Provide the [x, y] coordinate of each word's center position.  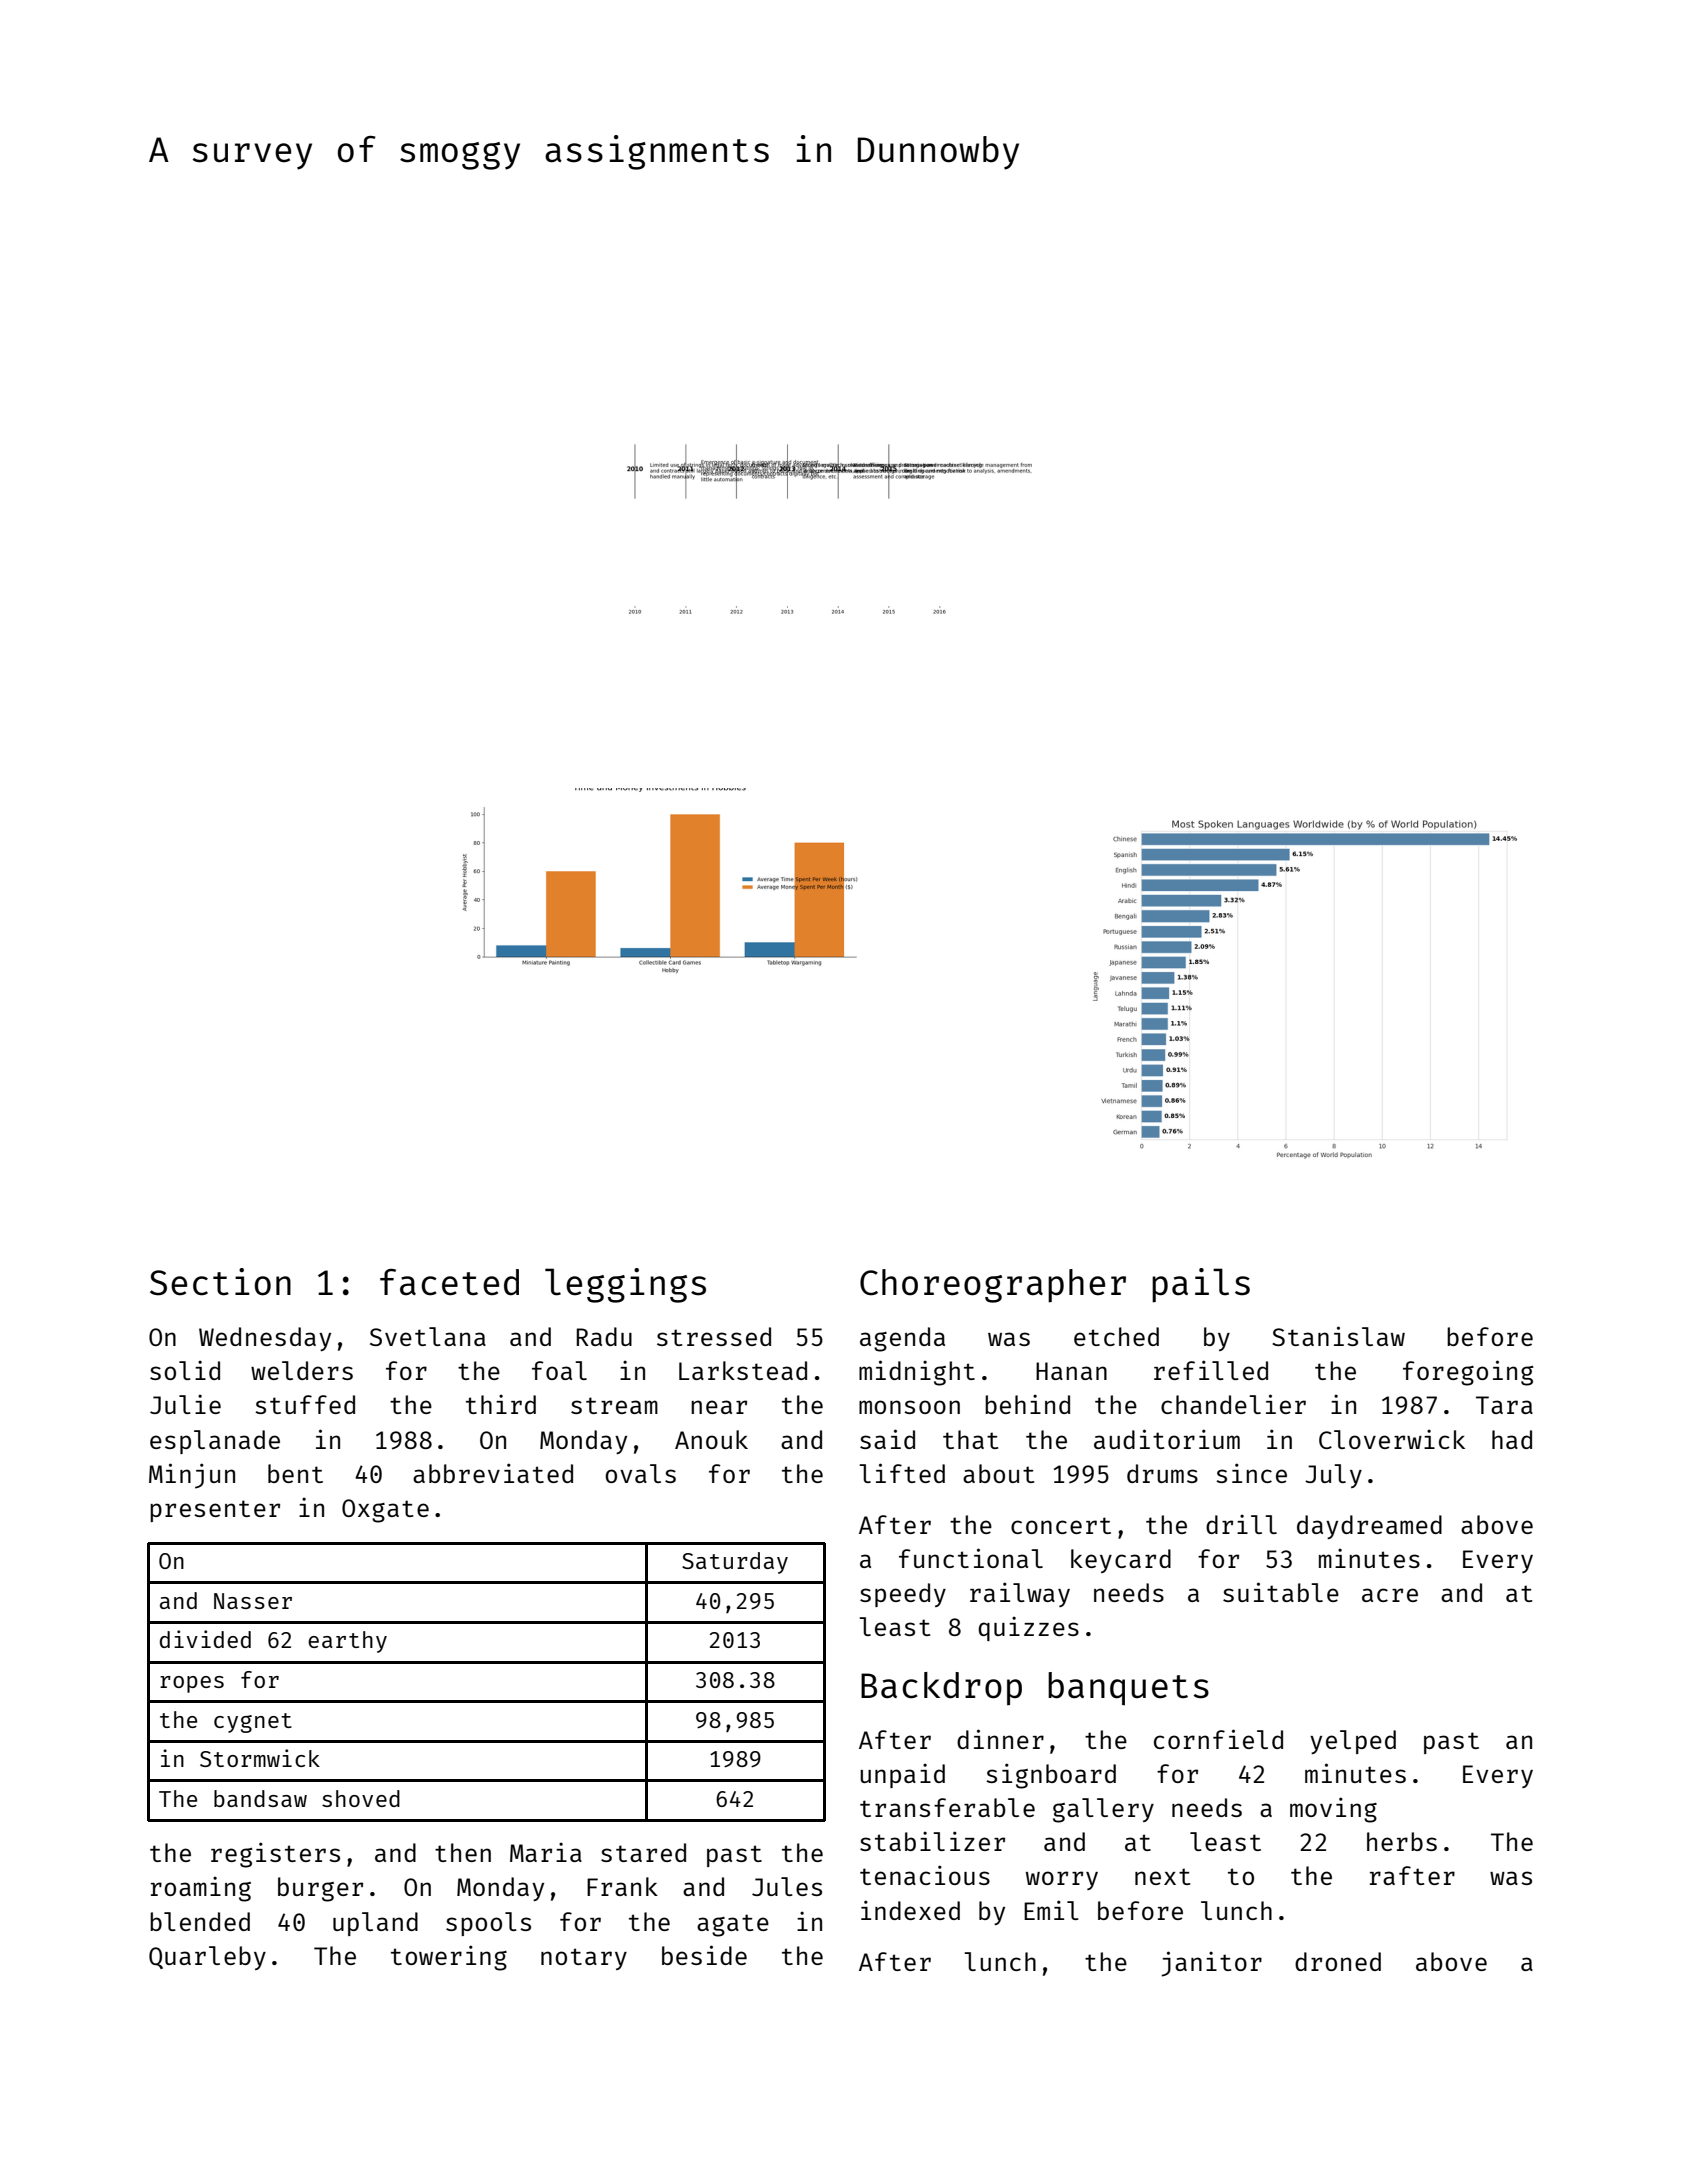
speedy [903, 1595]
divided [205, 1639]
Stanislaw [1338, 1336]
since [1251, 1473]
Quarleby [207, 1958]
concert [1061, 1525]
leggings [625, 1285]
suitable [1281, 1592]
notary [584, 1959]
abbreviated [493, 1473]
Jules [787, 1886]
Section [220, 1282]
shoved [361, 1798]
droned [1338, 1961]
